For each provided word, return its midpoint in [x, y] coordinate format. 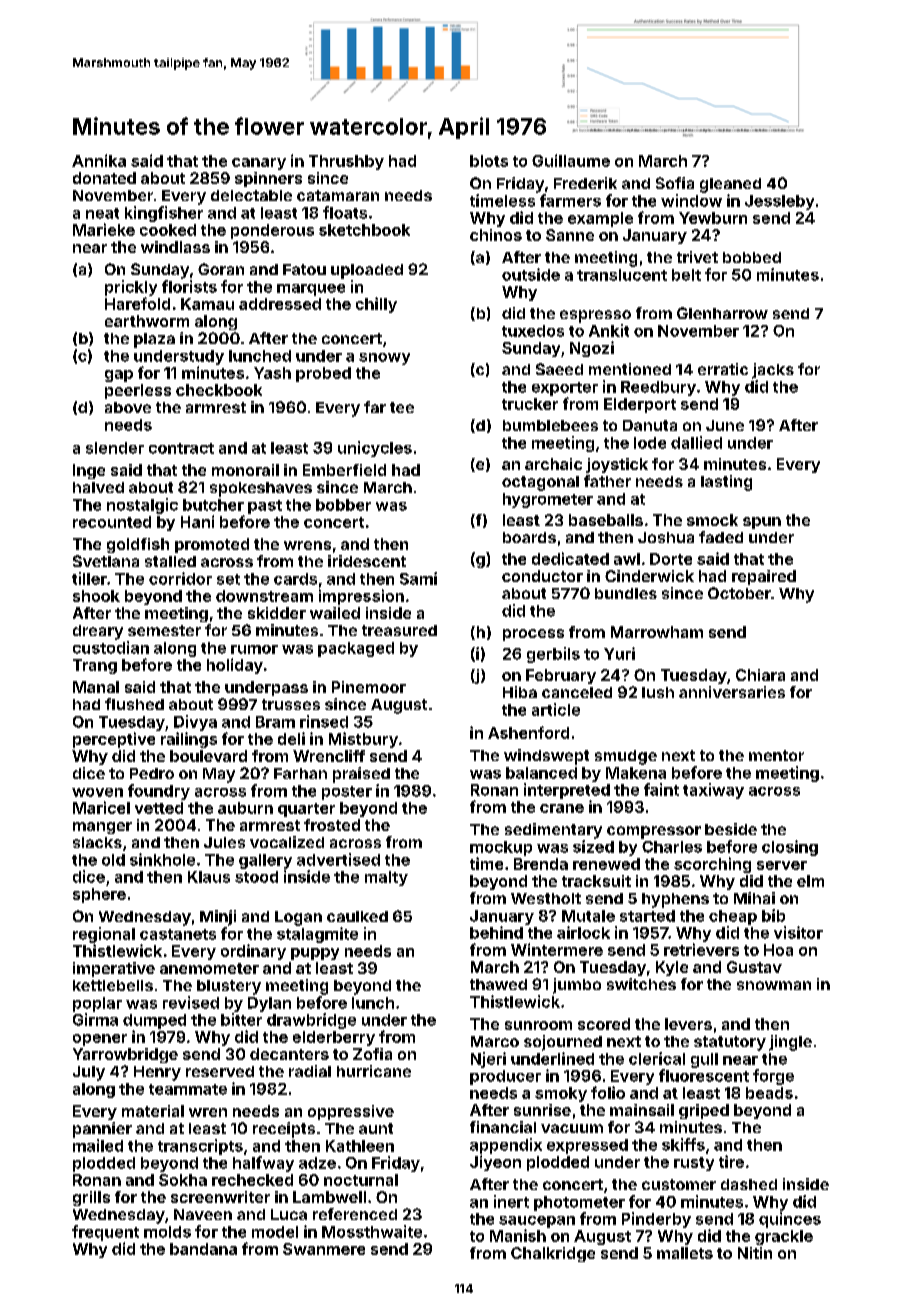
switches [641, 984]
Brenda [541, 864]
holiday [235, 666]
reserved [220, 1071]
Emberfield [344, 470]
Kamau [207, 304]
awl [627, 559]
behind [496, 932]
